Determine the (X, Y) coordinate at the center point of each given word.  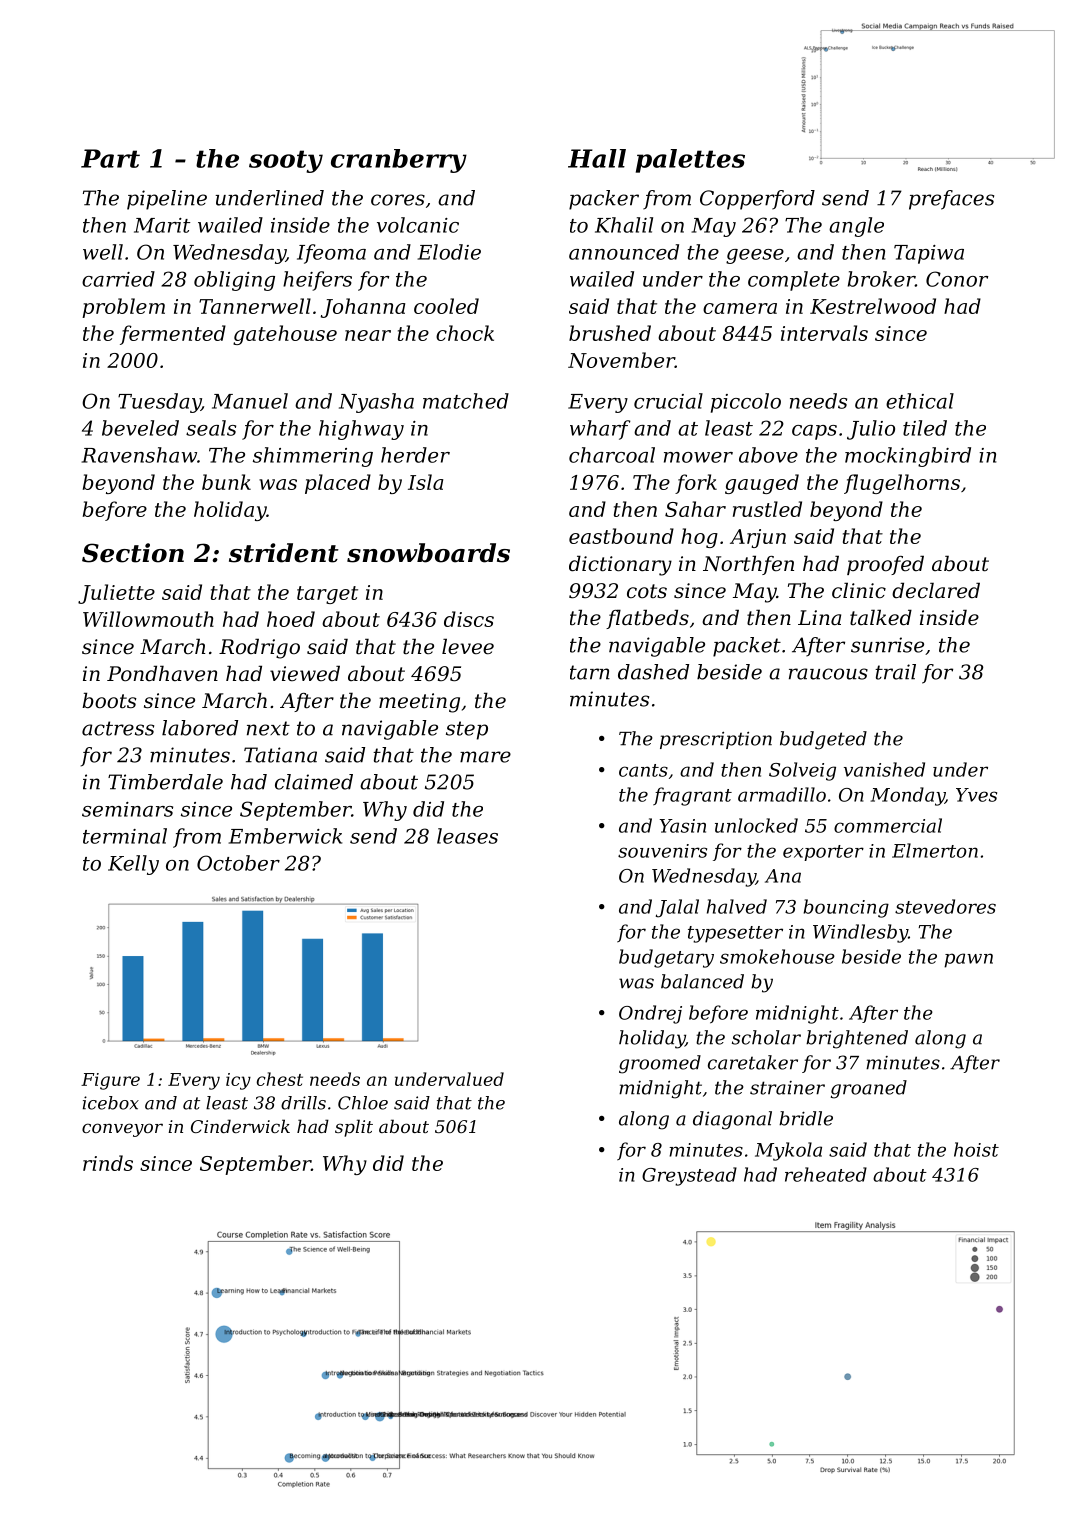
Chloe (363, 1103)
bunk (226, 482)
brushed (610, 333)
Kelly (133, 865)
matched (466, 401)
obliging (234, 281)
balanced (702, 981)
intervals (824, 333)
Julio (871, 430)
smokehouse (777, 956)
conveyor (122, 1130)
